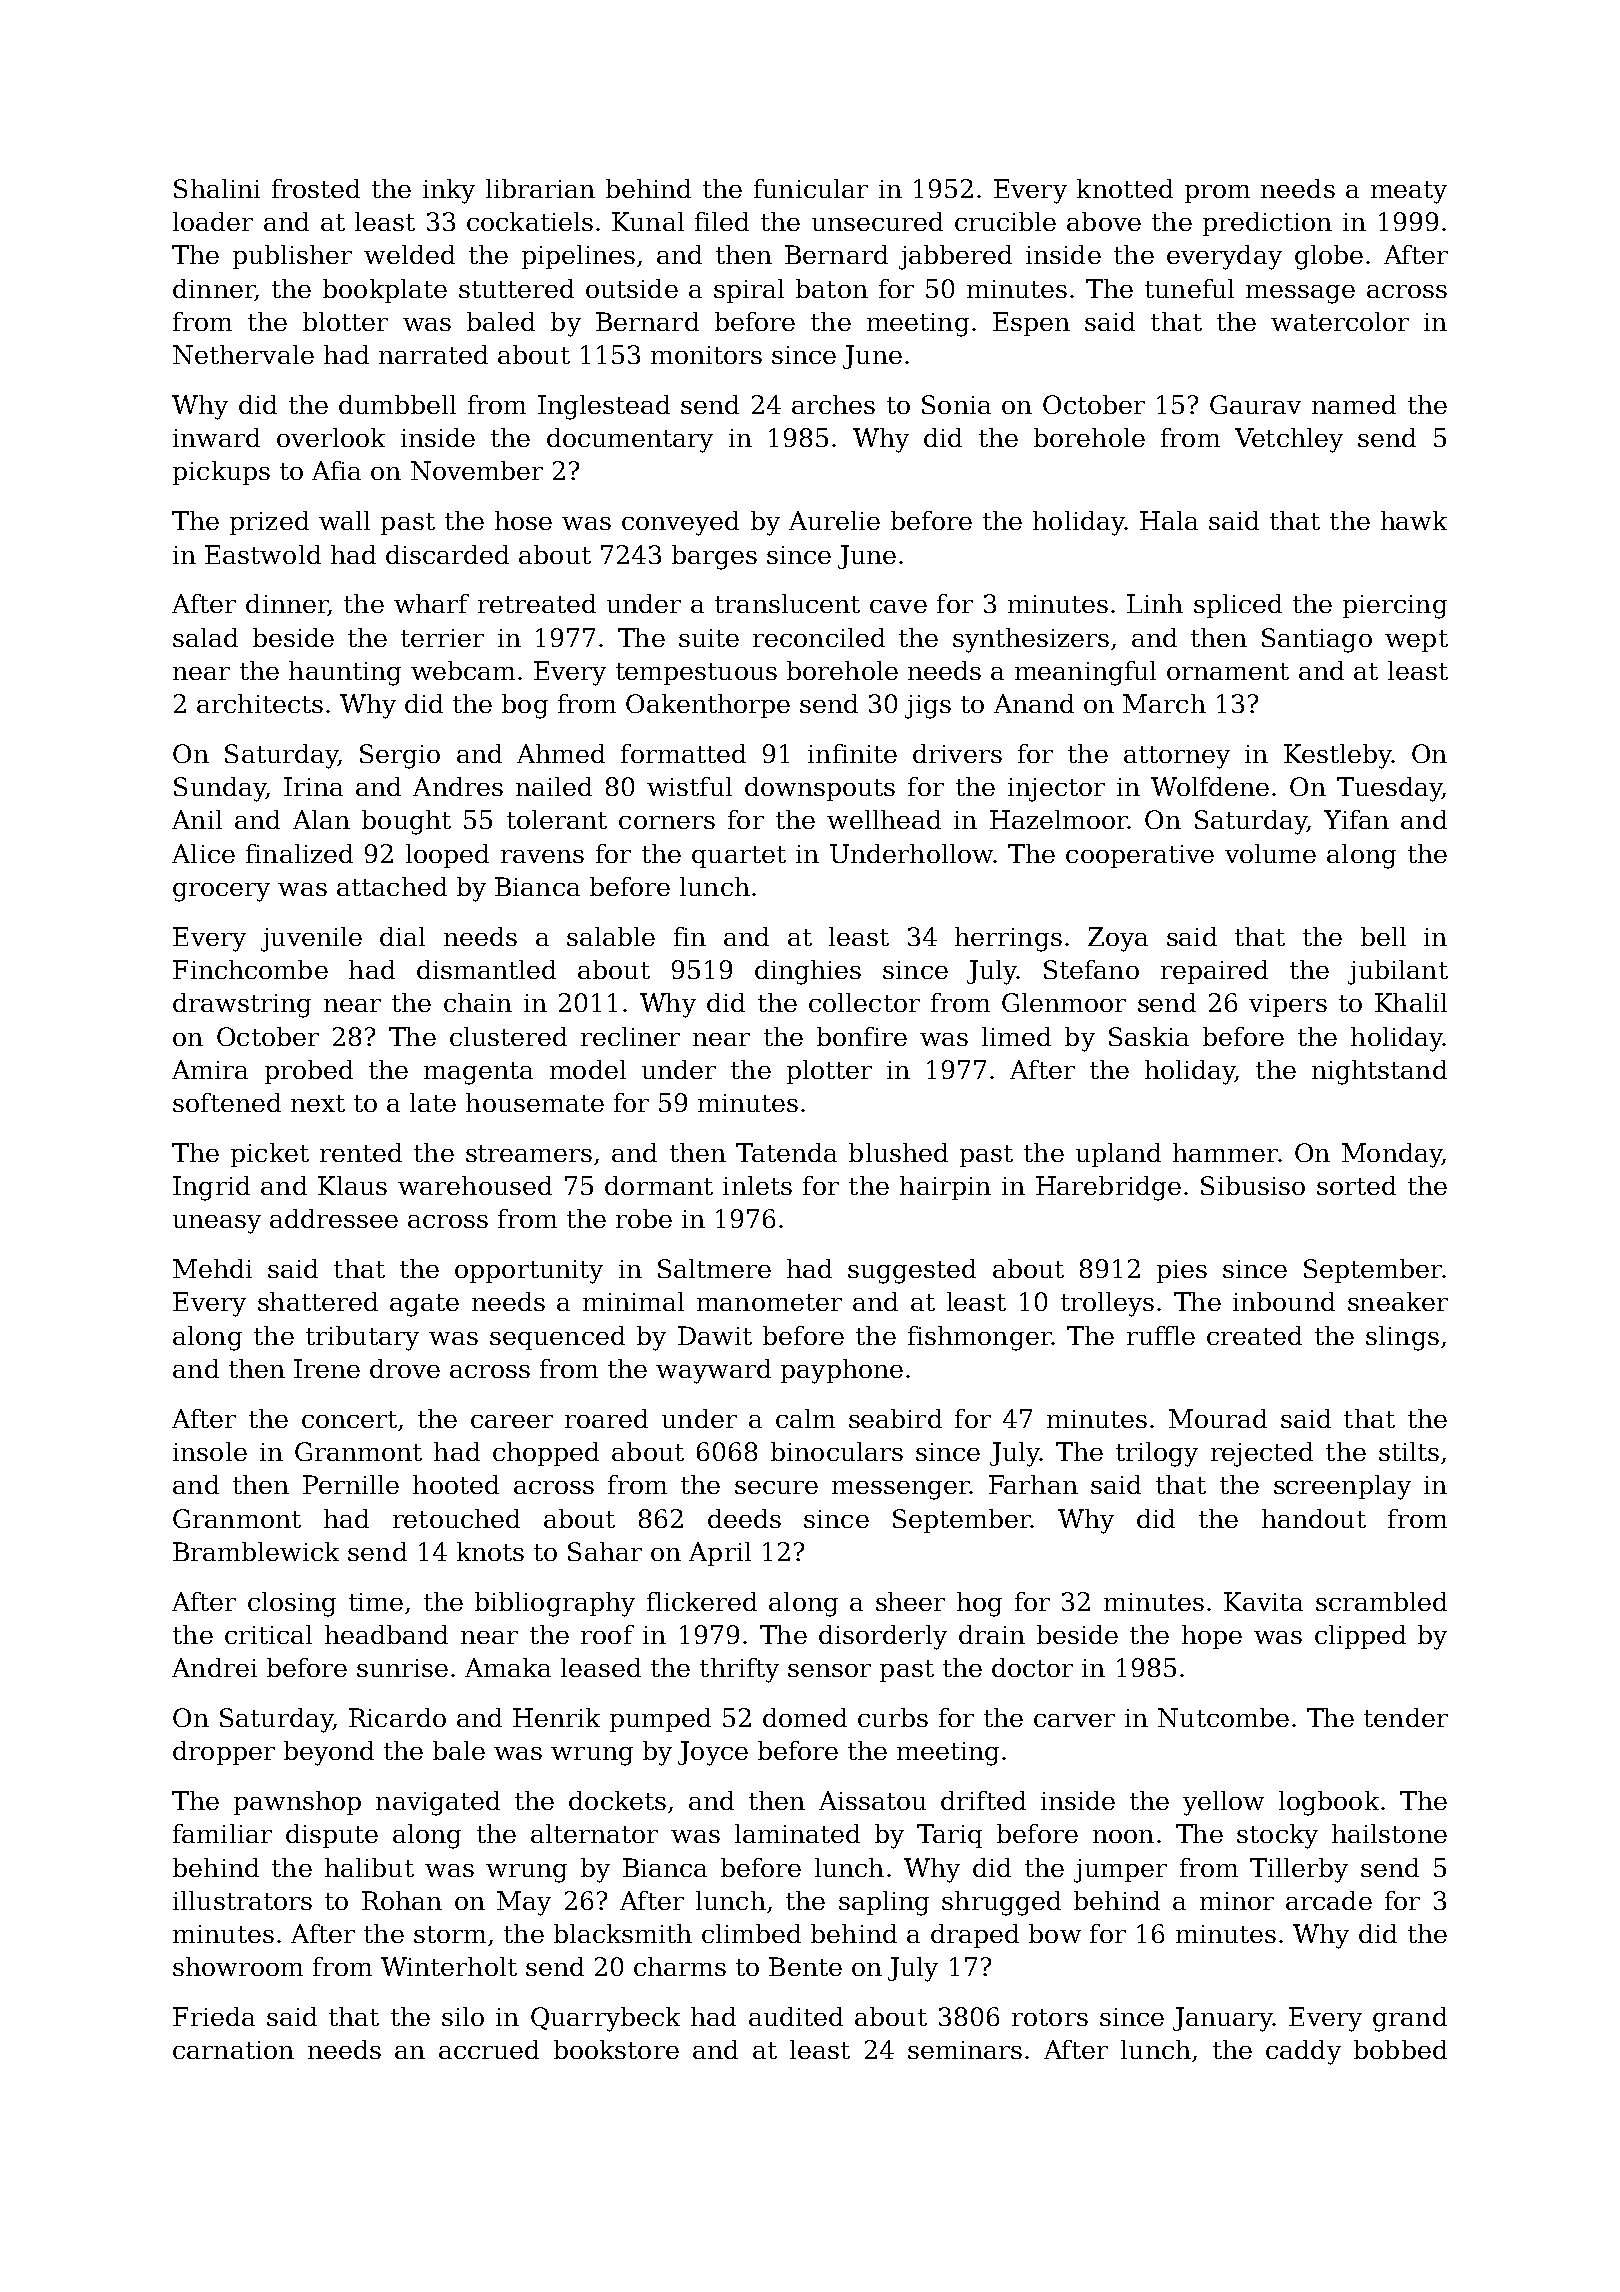 The image size is (1620, 2292). Describe the element at coordinates (1217, 194) in the image. I see `prom` at that location.
